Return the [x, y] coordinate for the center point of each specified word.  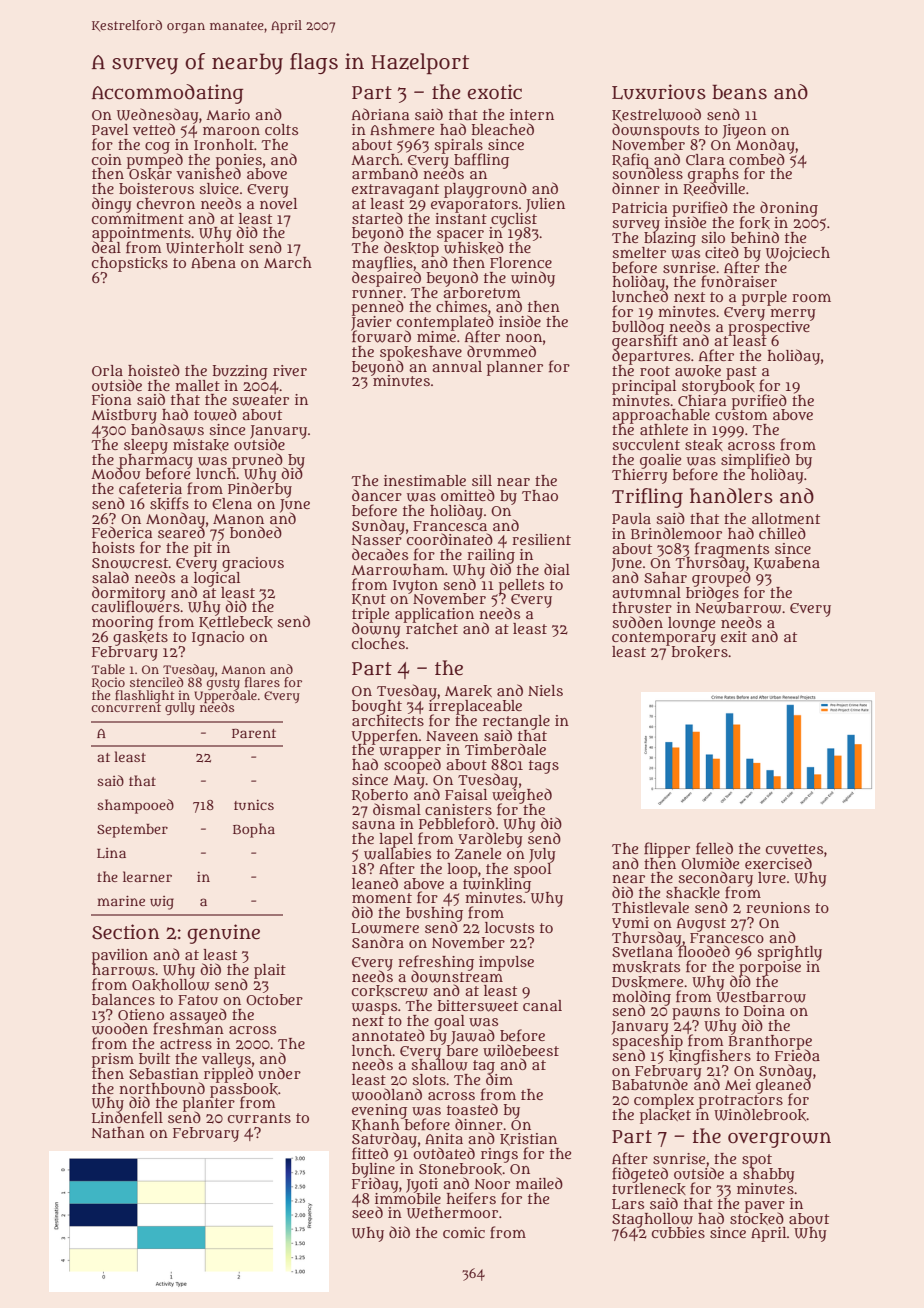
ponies [239, 161]
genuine [224, 934]
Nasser [376, 540]
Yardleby [490, 840]
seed [367, 1212]
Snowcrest [130, 563]
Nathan [118, 1132]
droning [789, 209]
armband [385, 173]
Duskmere [647, 982]
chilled [782, 533]
